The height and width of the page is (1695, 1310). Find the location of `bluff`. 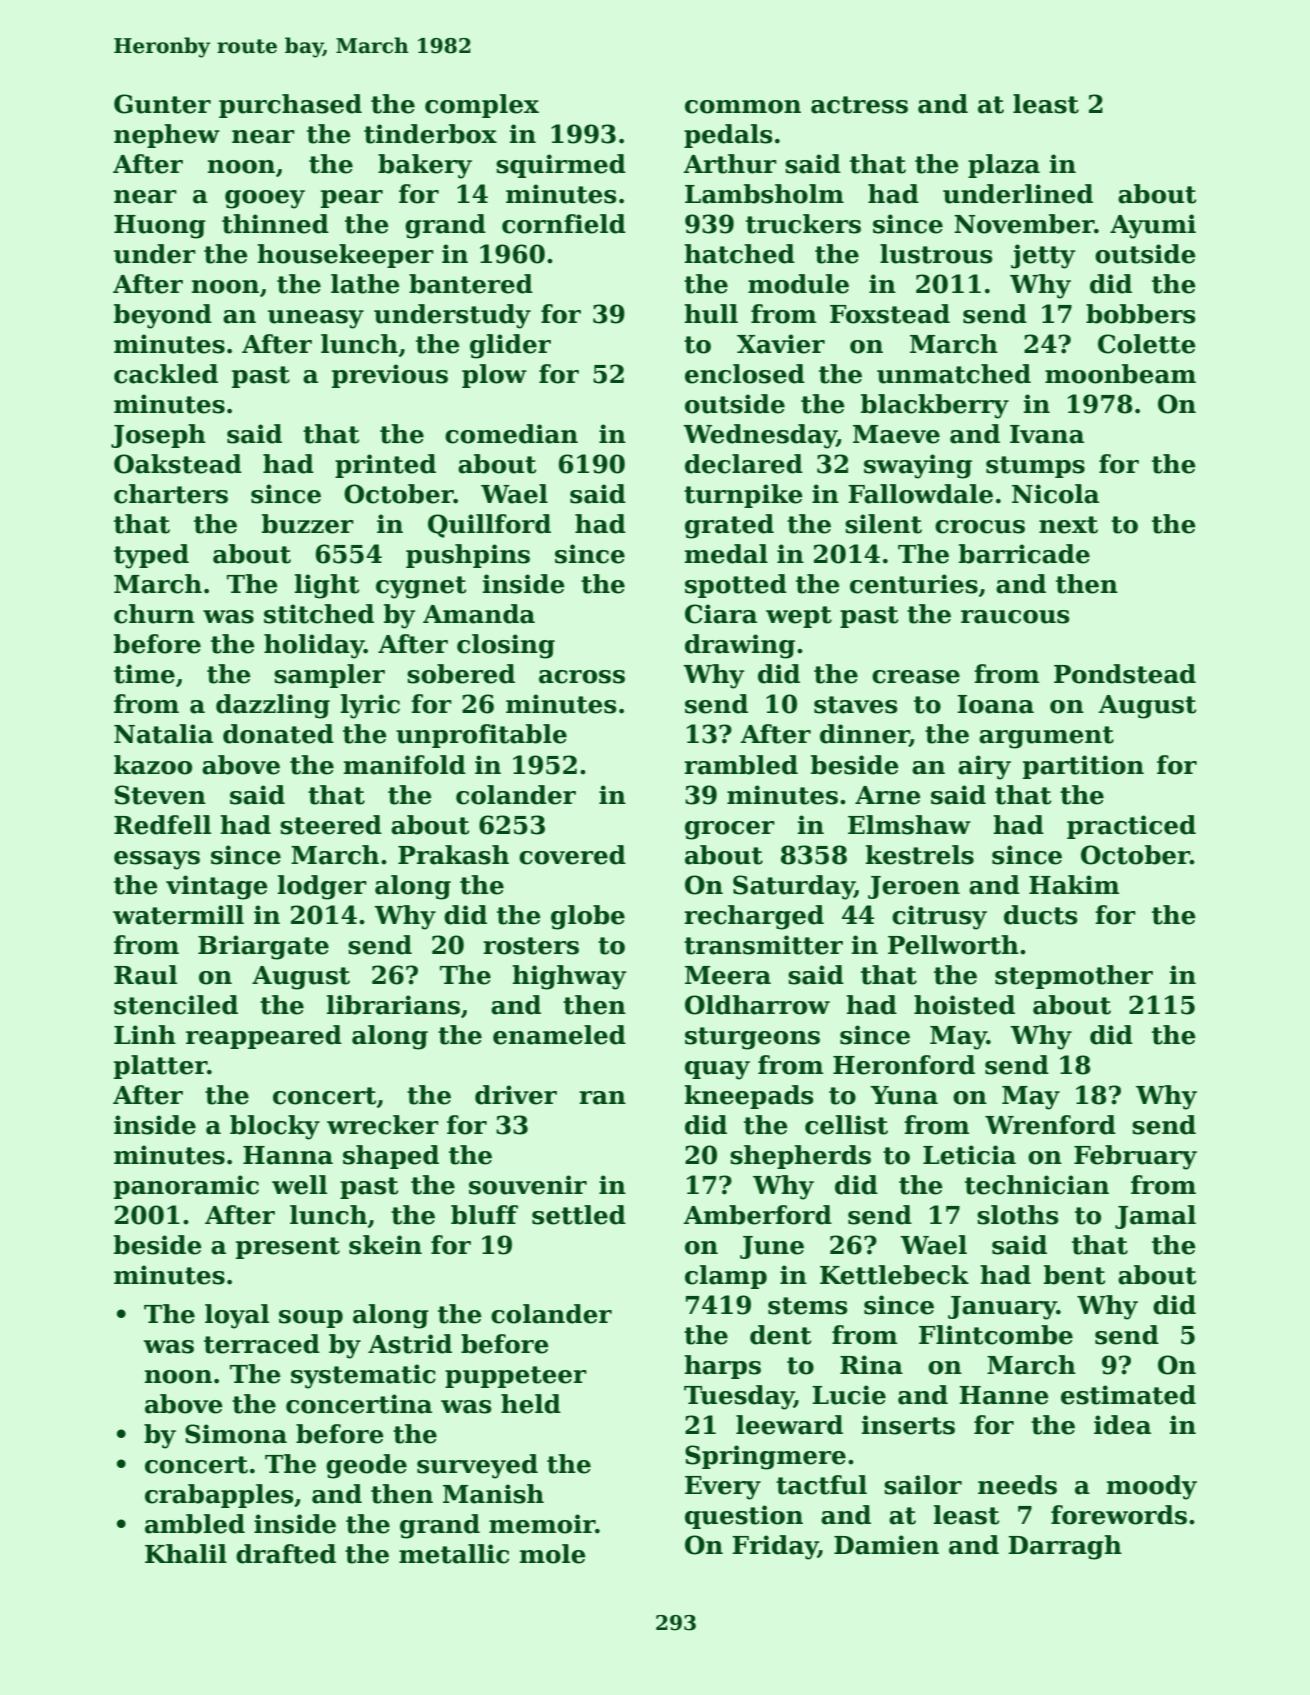

bluff is located at coordinates (484, 1215).
